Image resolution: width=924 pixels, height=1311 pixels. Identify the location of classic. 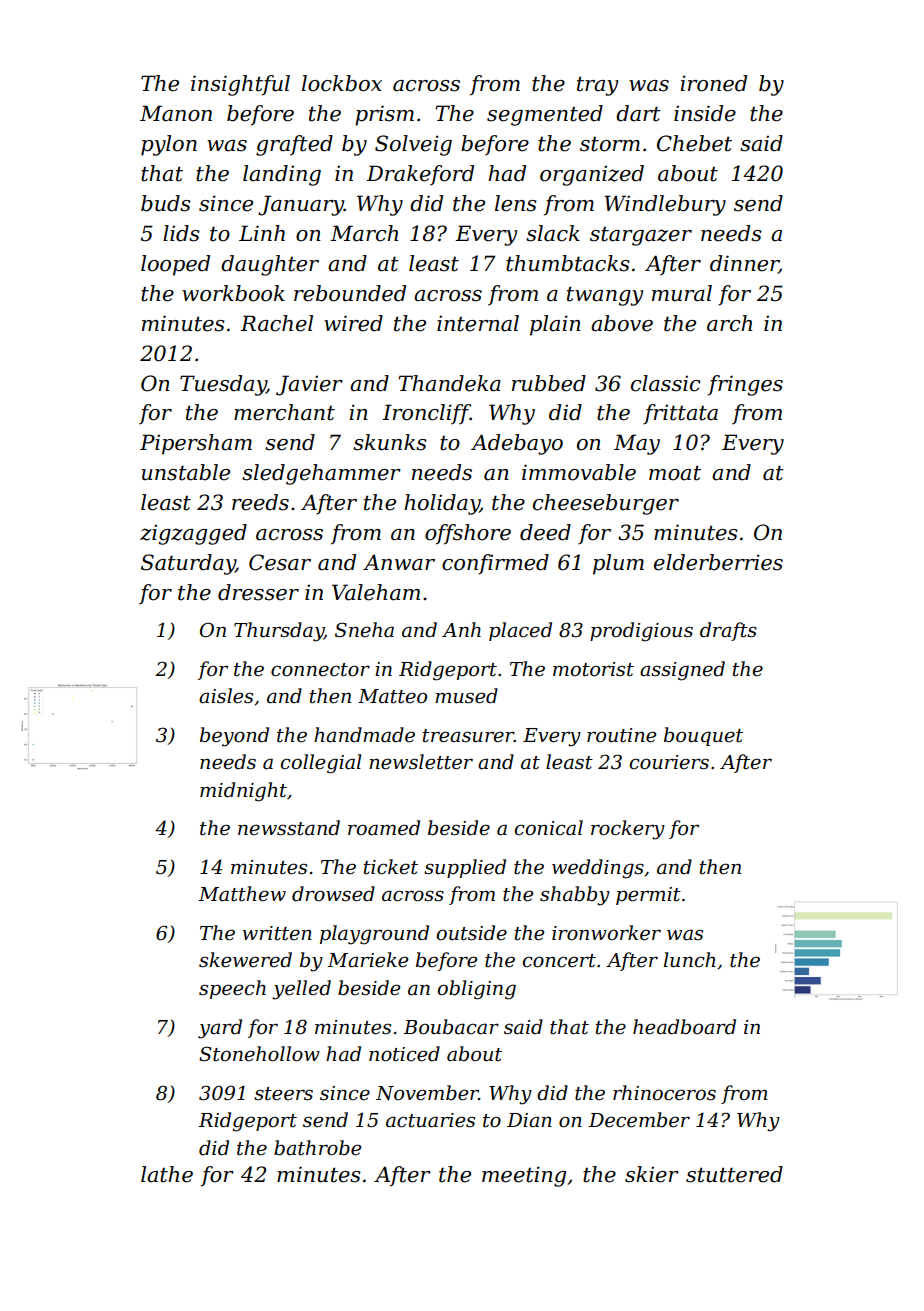
(666, 383).
